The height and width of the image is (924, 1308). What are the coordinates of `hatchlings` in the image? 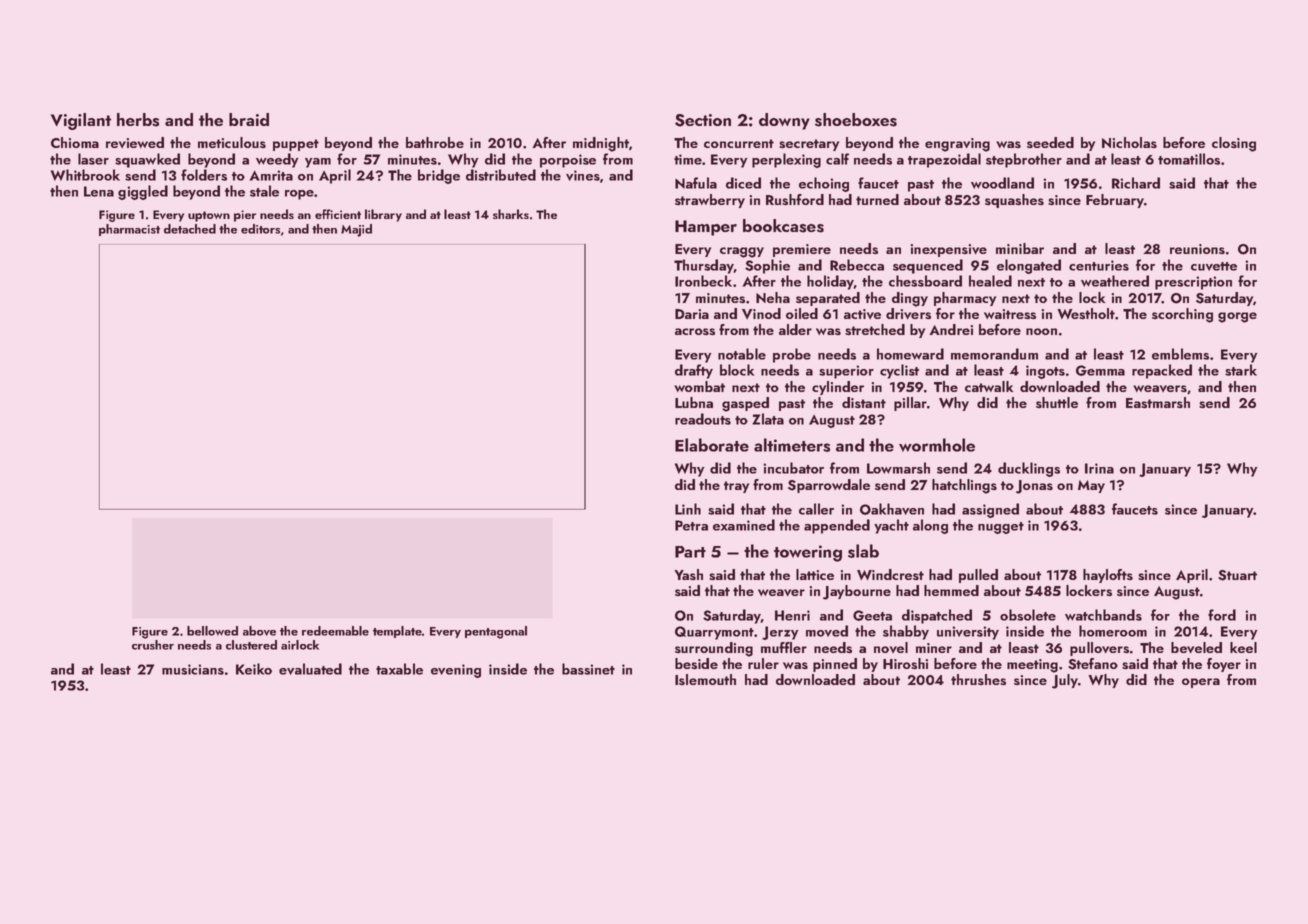 It's located at (964, 486).
